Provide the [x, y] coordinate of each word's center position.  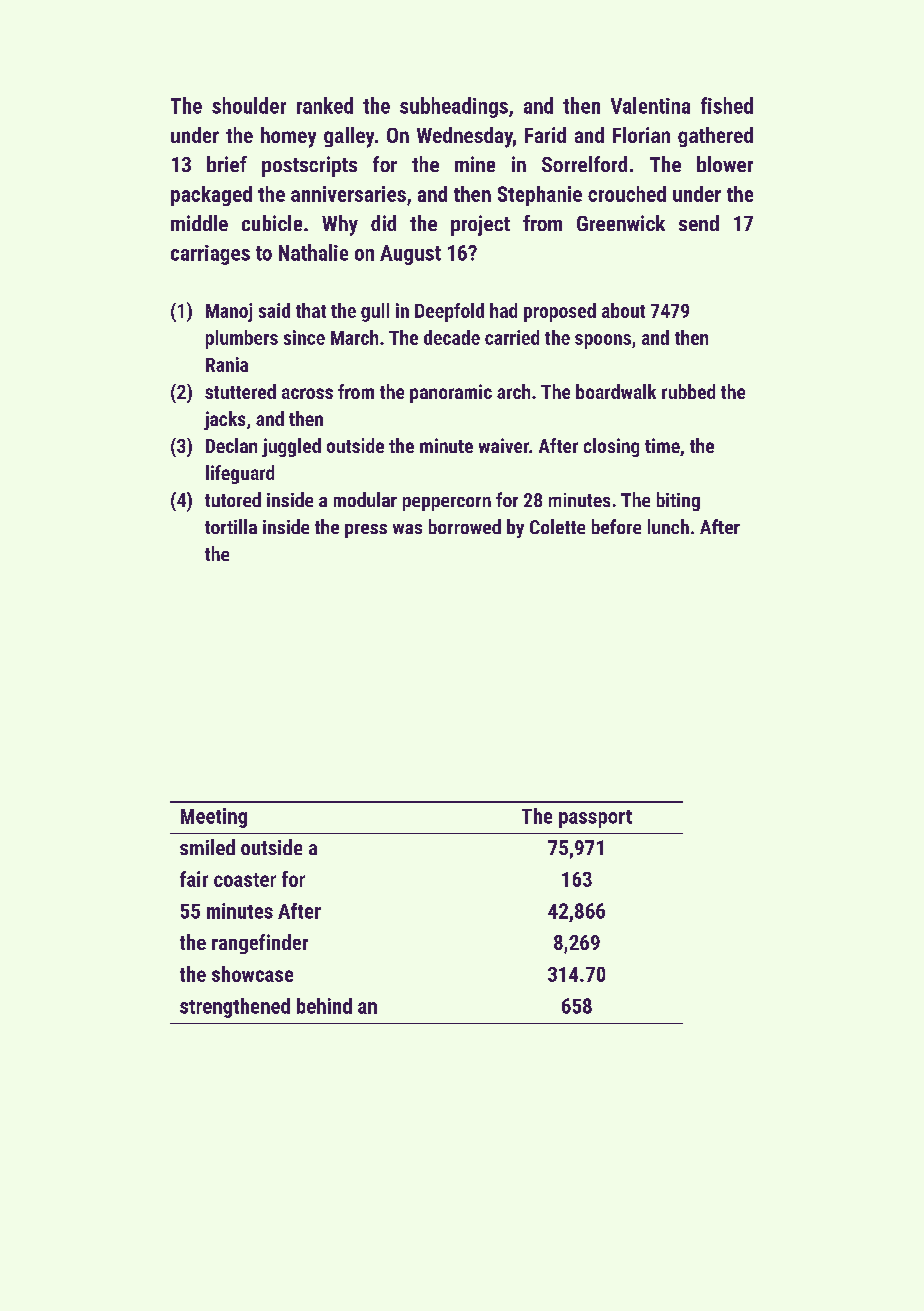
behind [324, 1006]
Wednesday [465, 137]
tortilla [231, 526]
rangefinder [260, 944]
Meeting [214, 818]
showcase [252, 974]
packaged [211, 196]
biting [678, 501]
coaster [245, 880]
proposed [560, 312]
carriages [210, 255]
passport [595, 819]
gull [375, 312]
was [407, 529]
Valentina [650, 105]
